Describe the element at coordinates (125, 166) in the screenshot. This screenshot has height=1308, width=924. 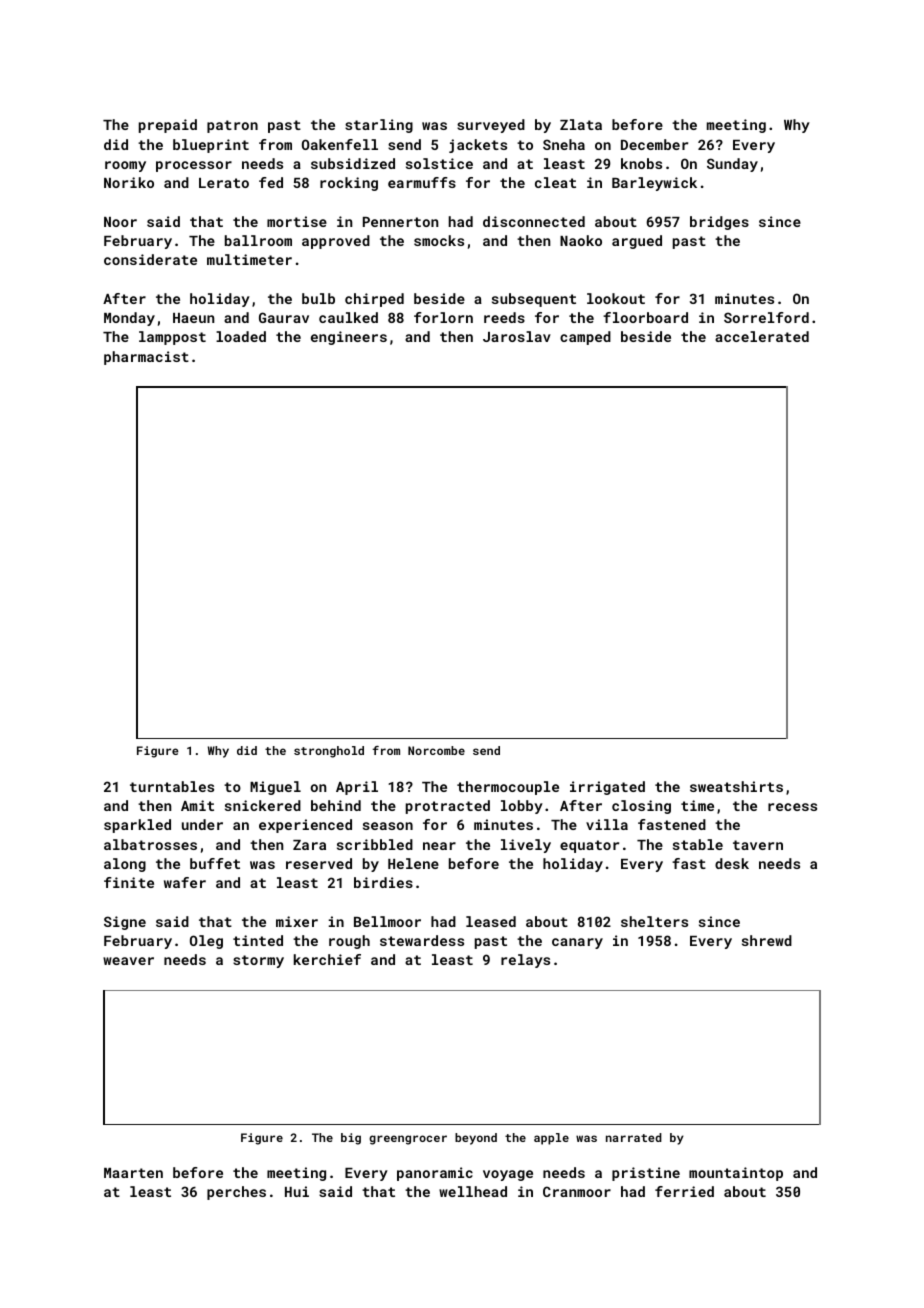
I see `roomy` at that location.
